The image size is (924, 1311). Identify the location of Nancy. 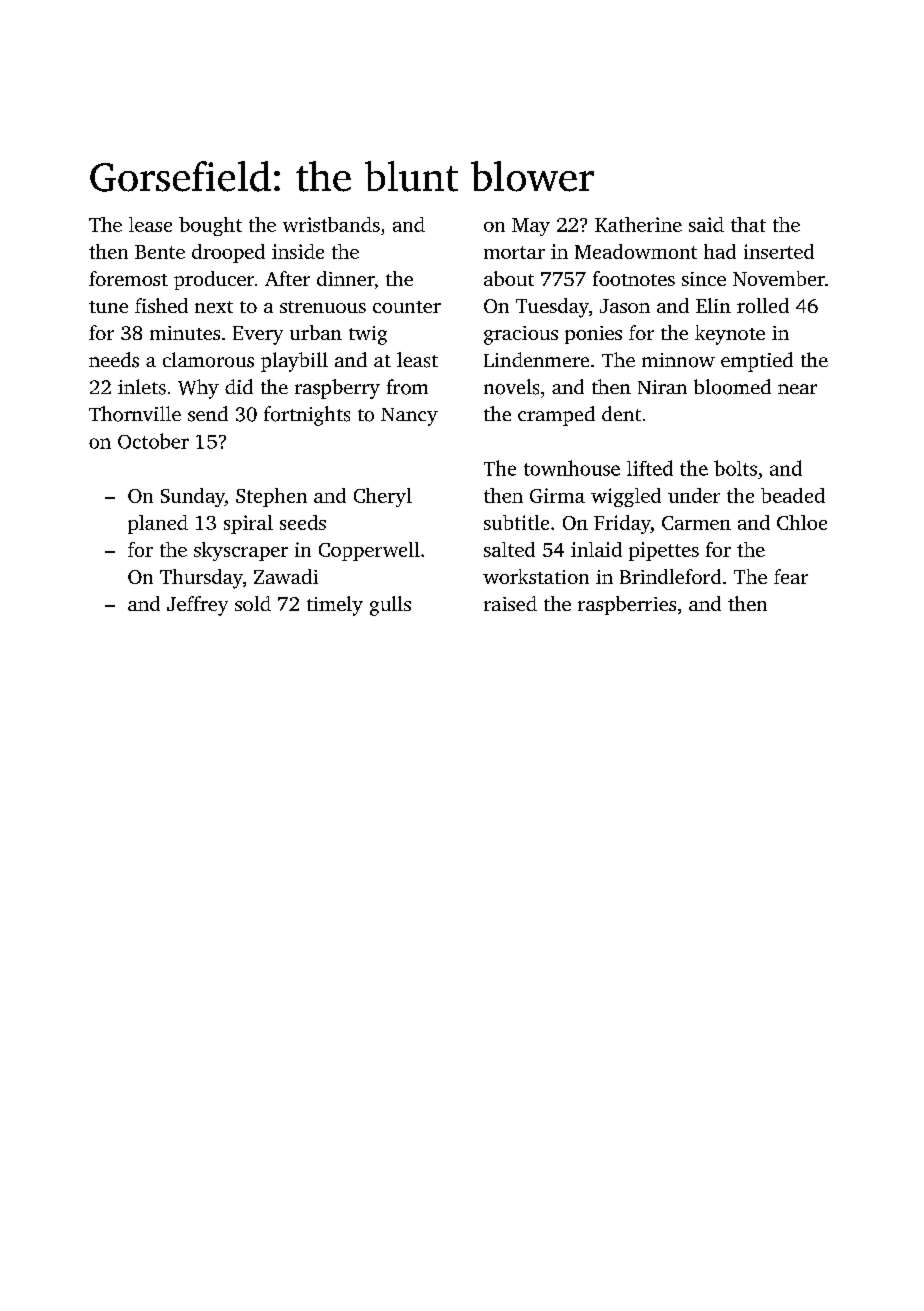
(409, 417).
